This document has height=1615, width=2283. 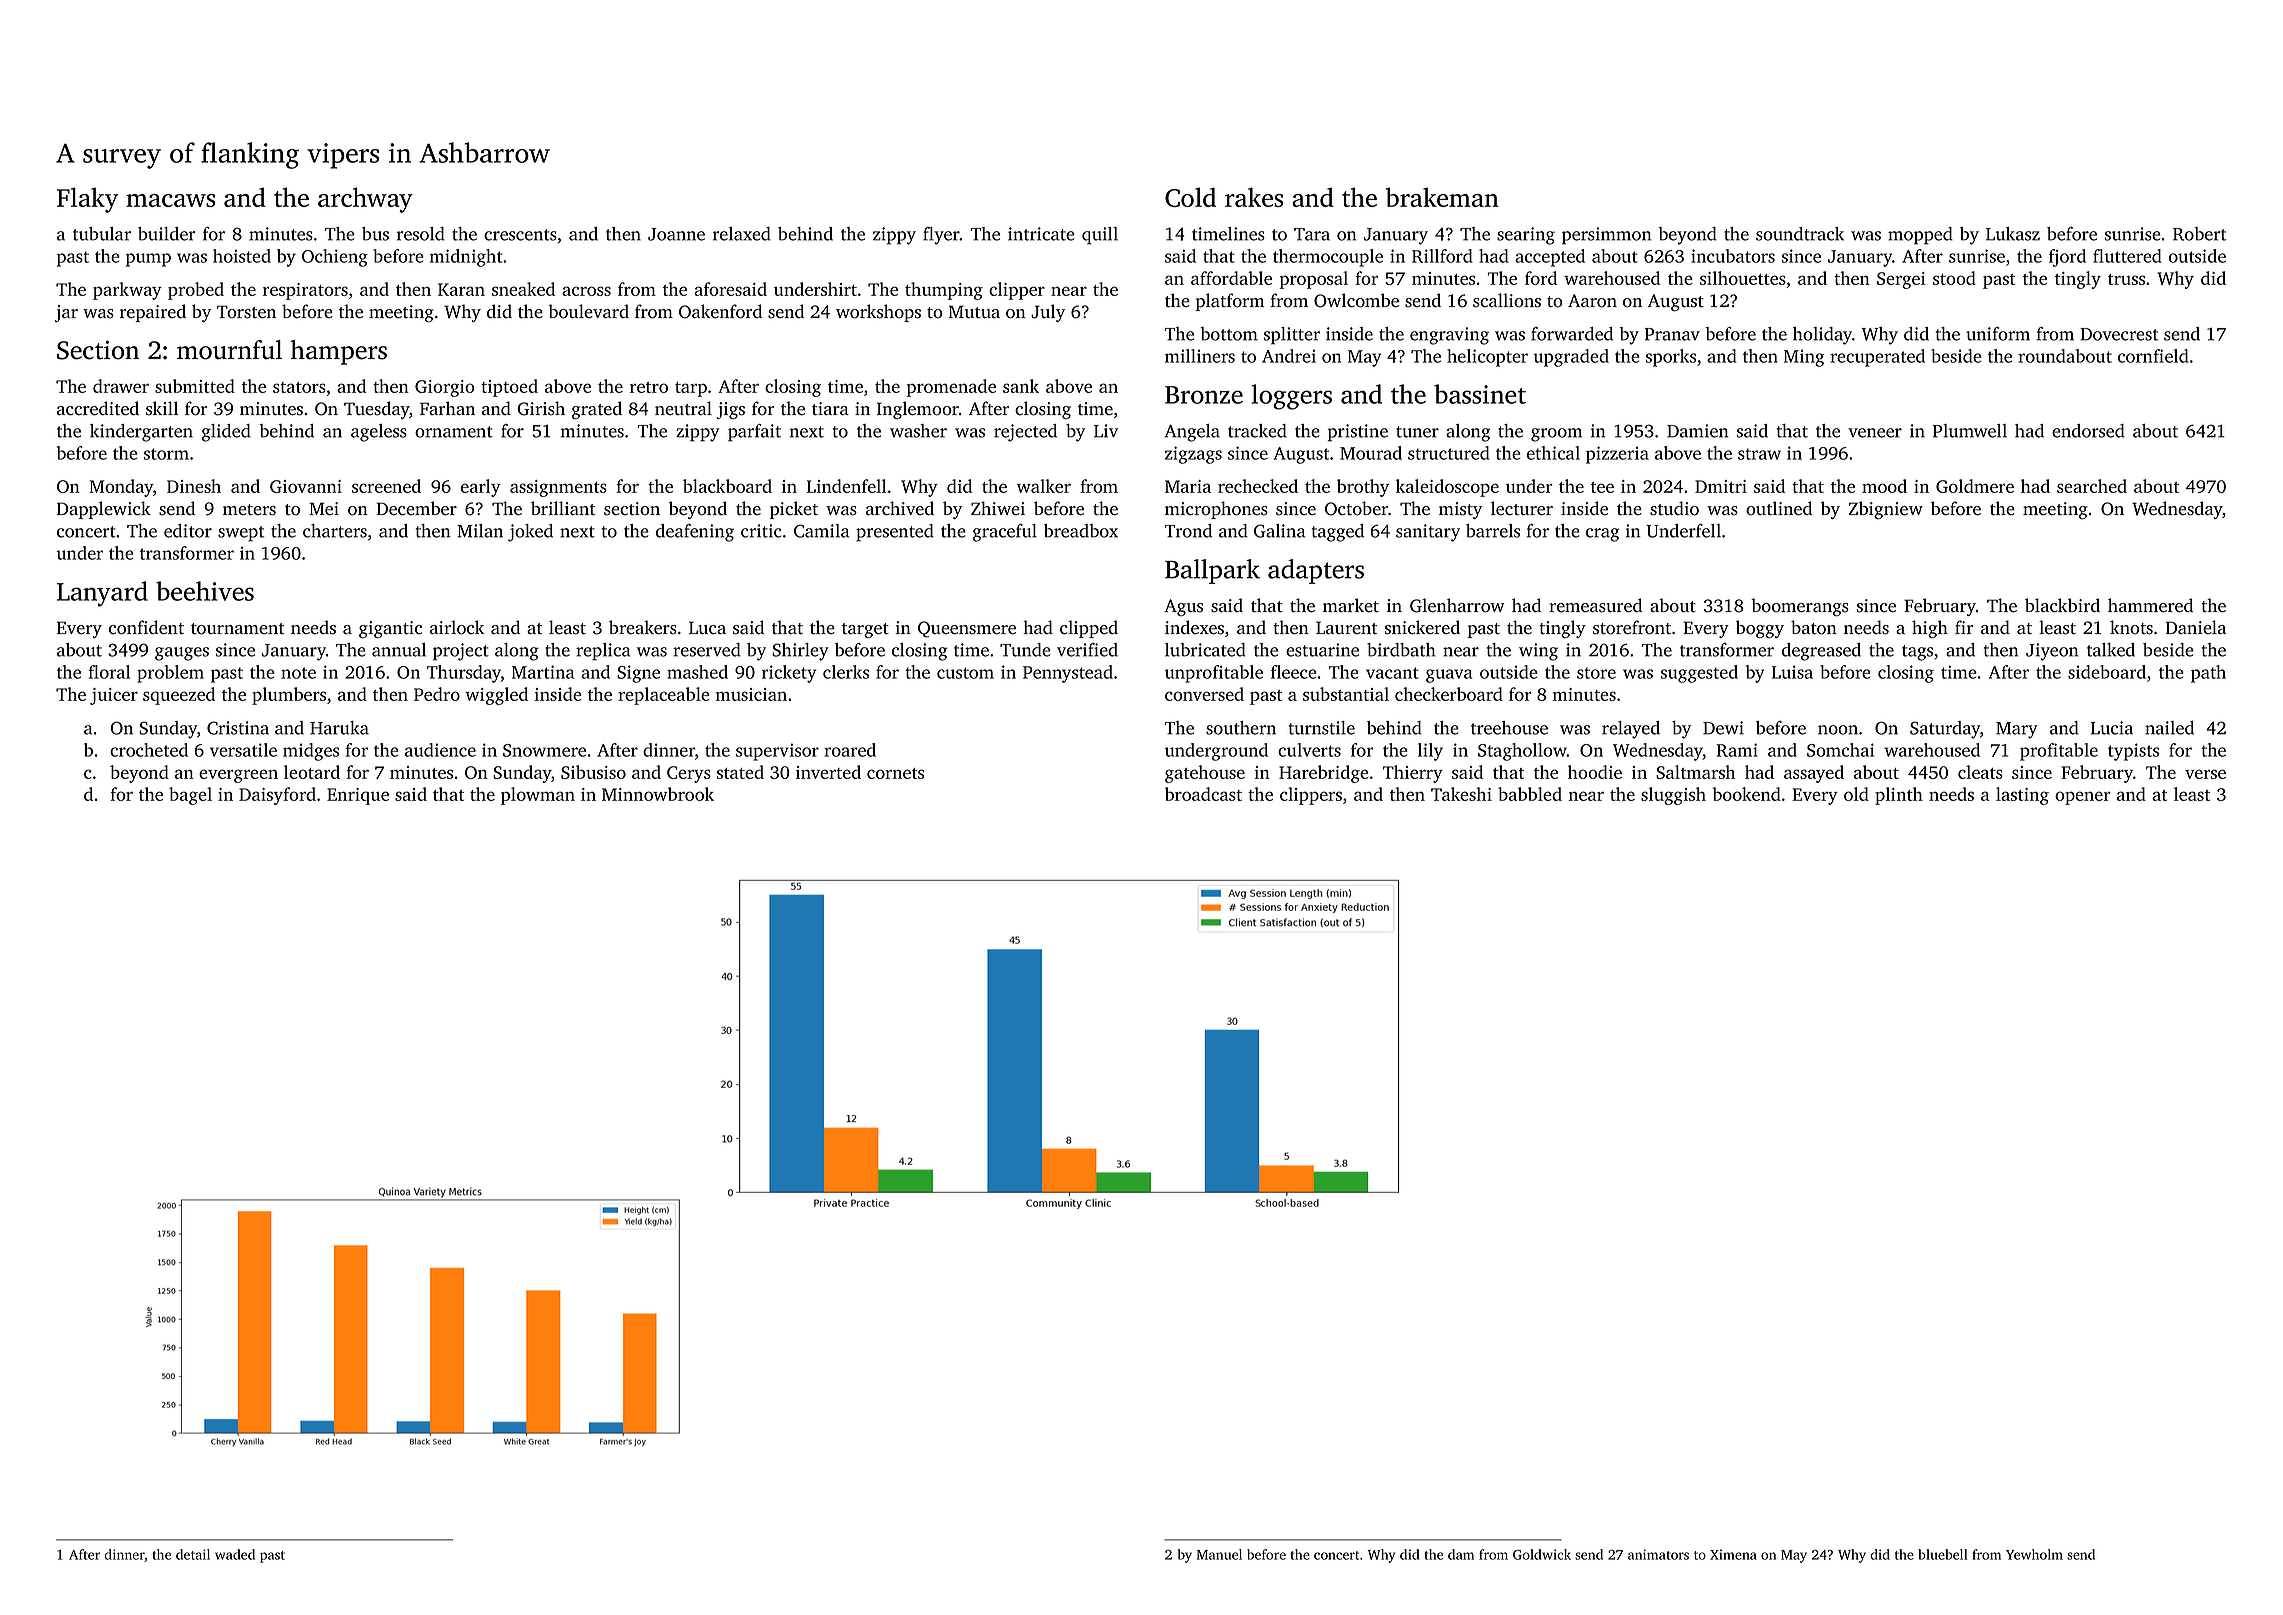 I want to click on bookend, so click(x=1746, y=794).
